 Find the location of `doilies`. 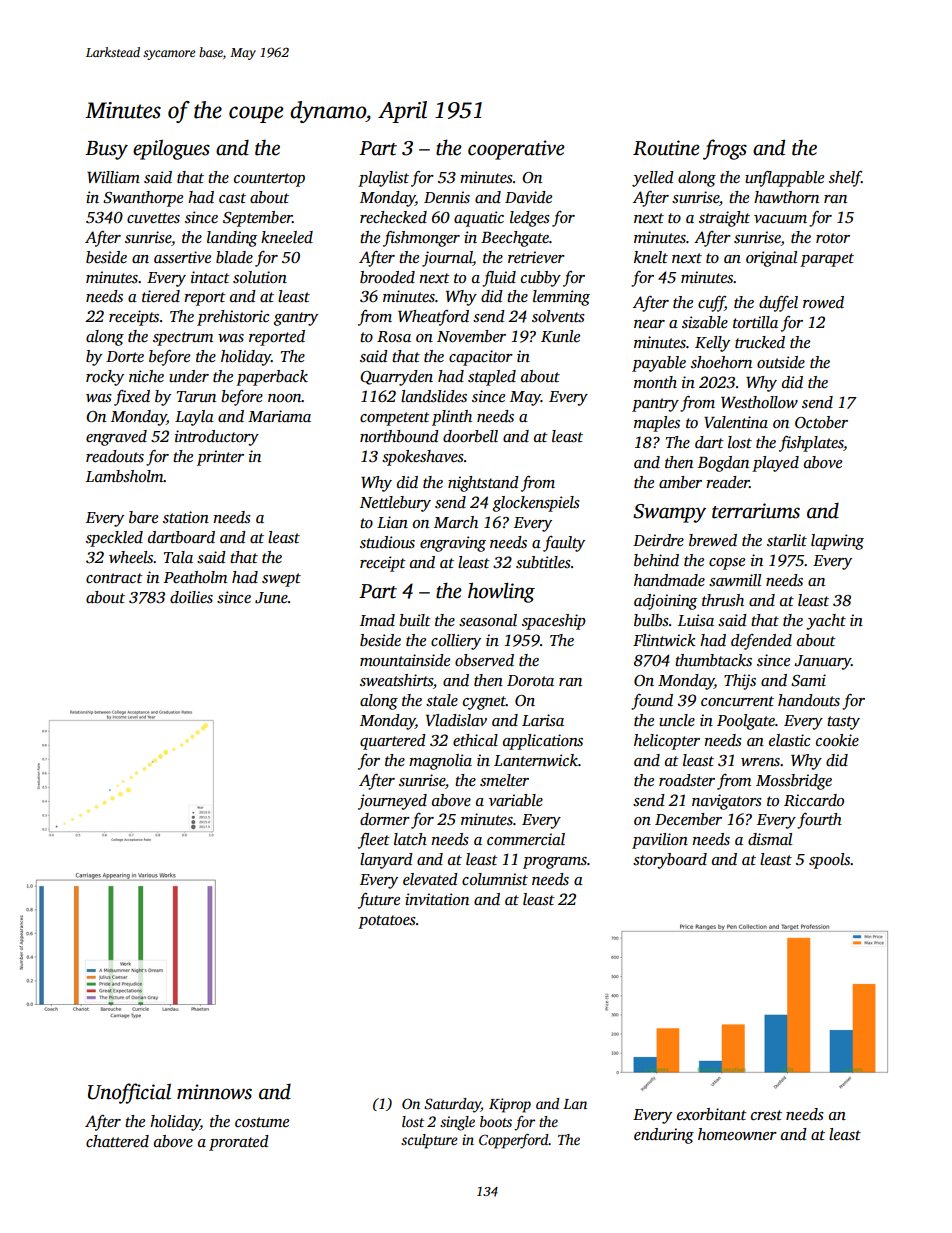

doilies is located at coordinates (191, 597).
